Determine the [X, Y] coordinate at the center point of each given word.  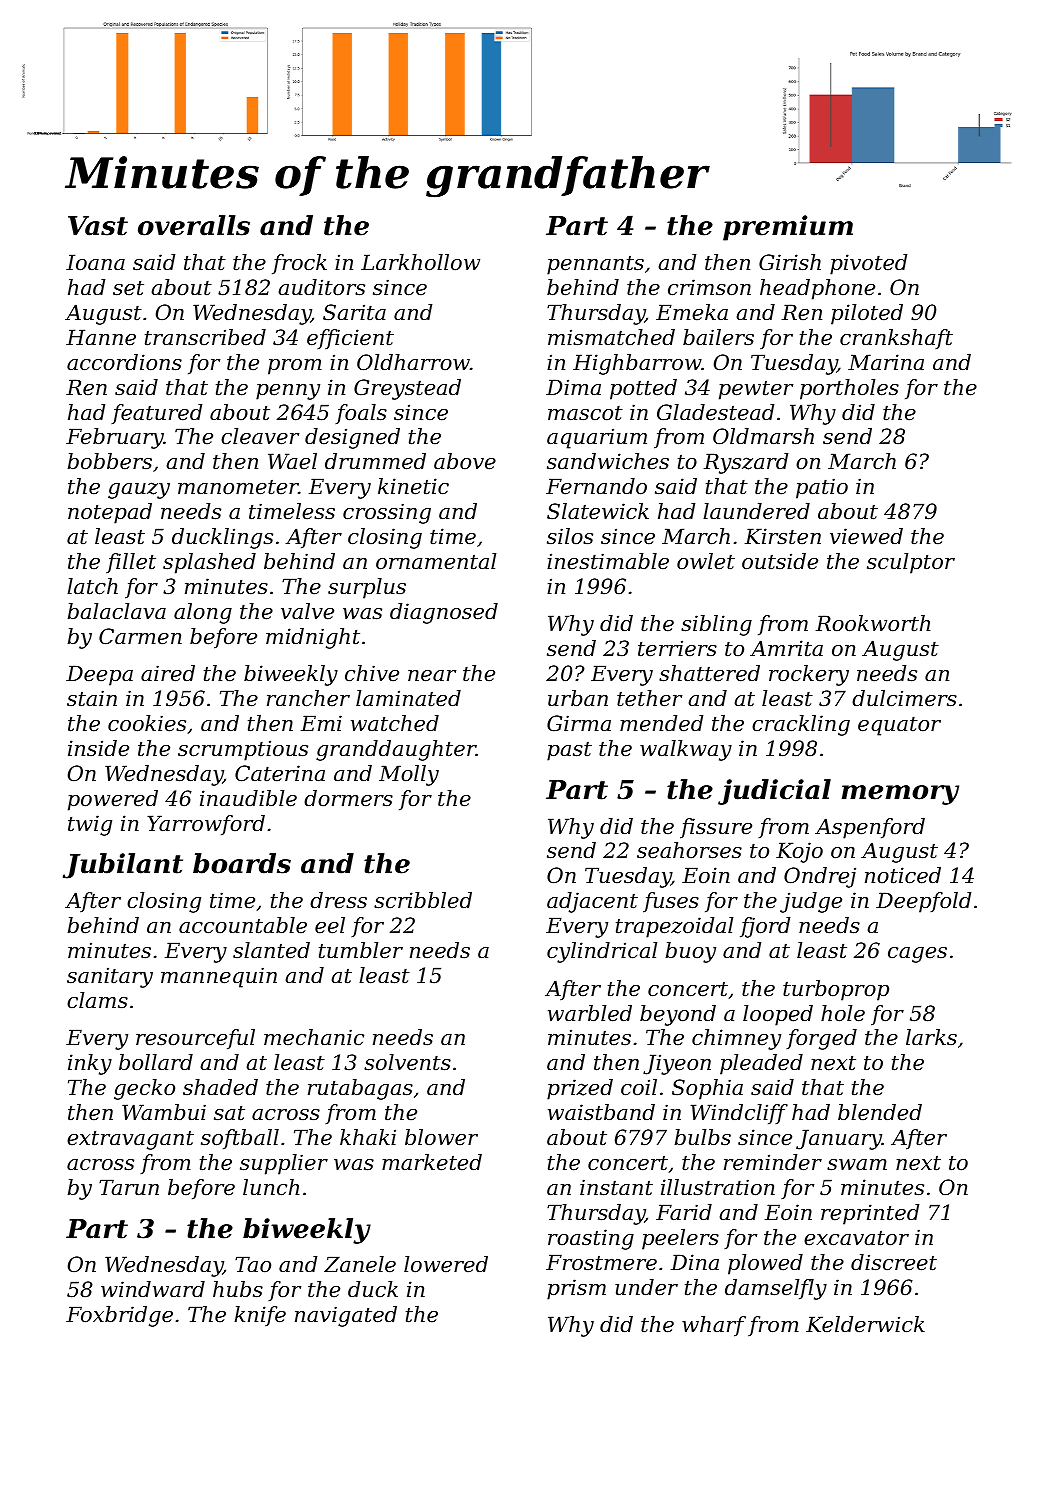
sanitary [110, 977]
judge [811, 902]
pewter [756, 390]
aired [168, 673]
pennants [595, 265]
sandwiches [608, 461]
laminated [408, 698]
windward [153, 1289]
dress [338, 900]
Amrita [786, 648]
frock [299, 264]
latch [92, 586]
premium [788, 228]
